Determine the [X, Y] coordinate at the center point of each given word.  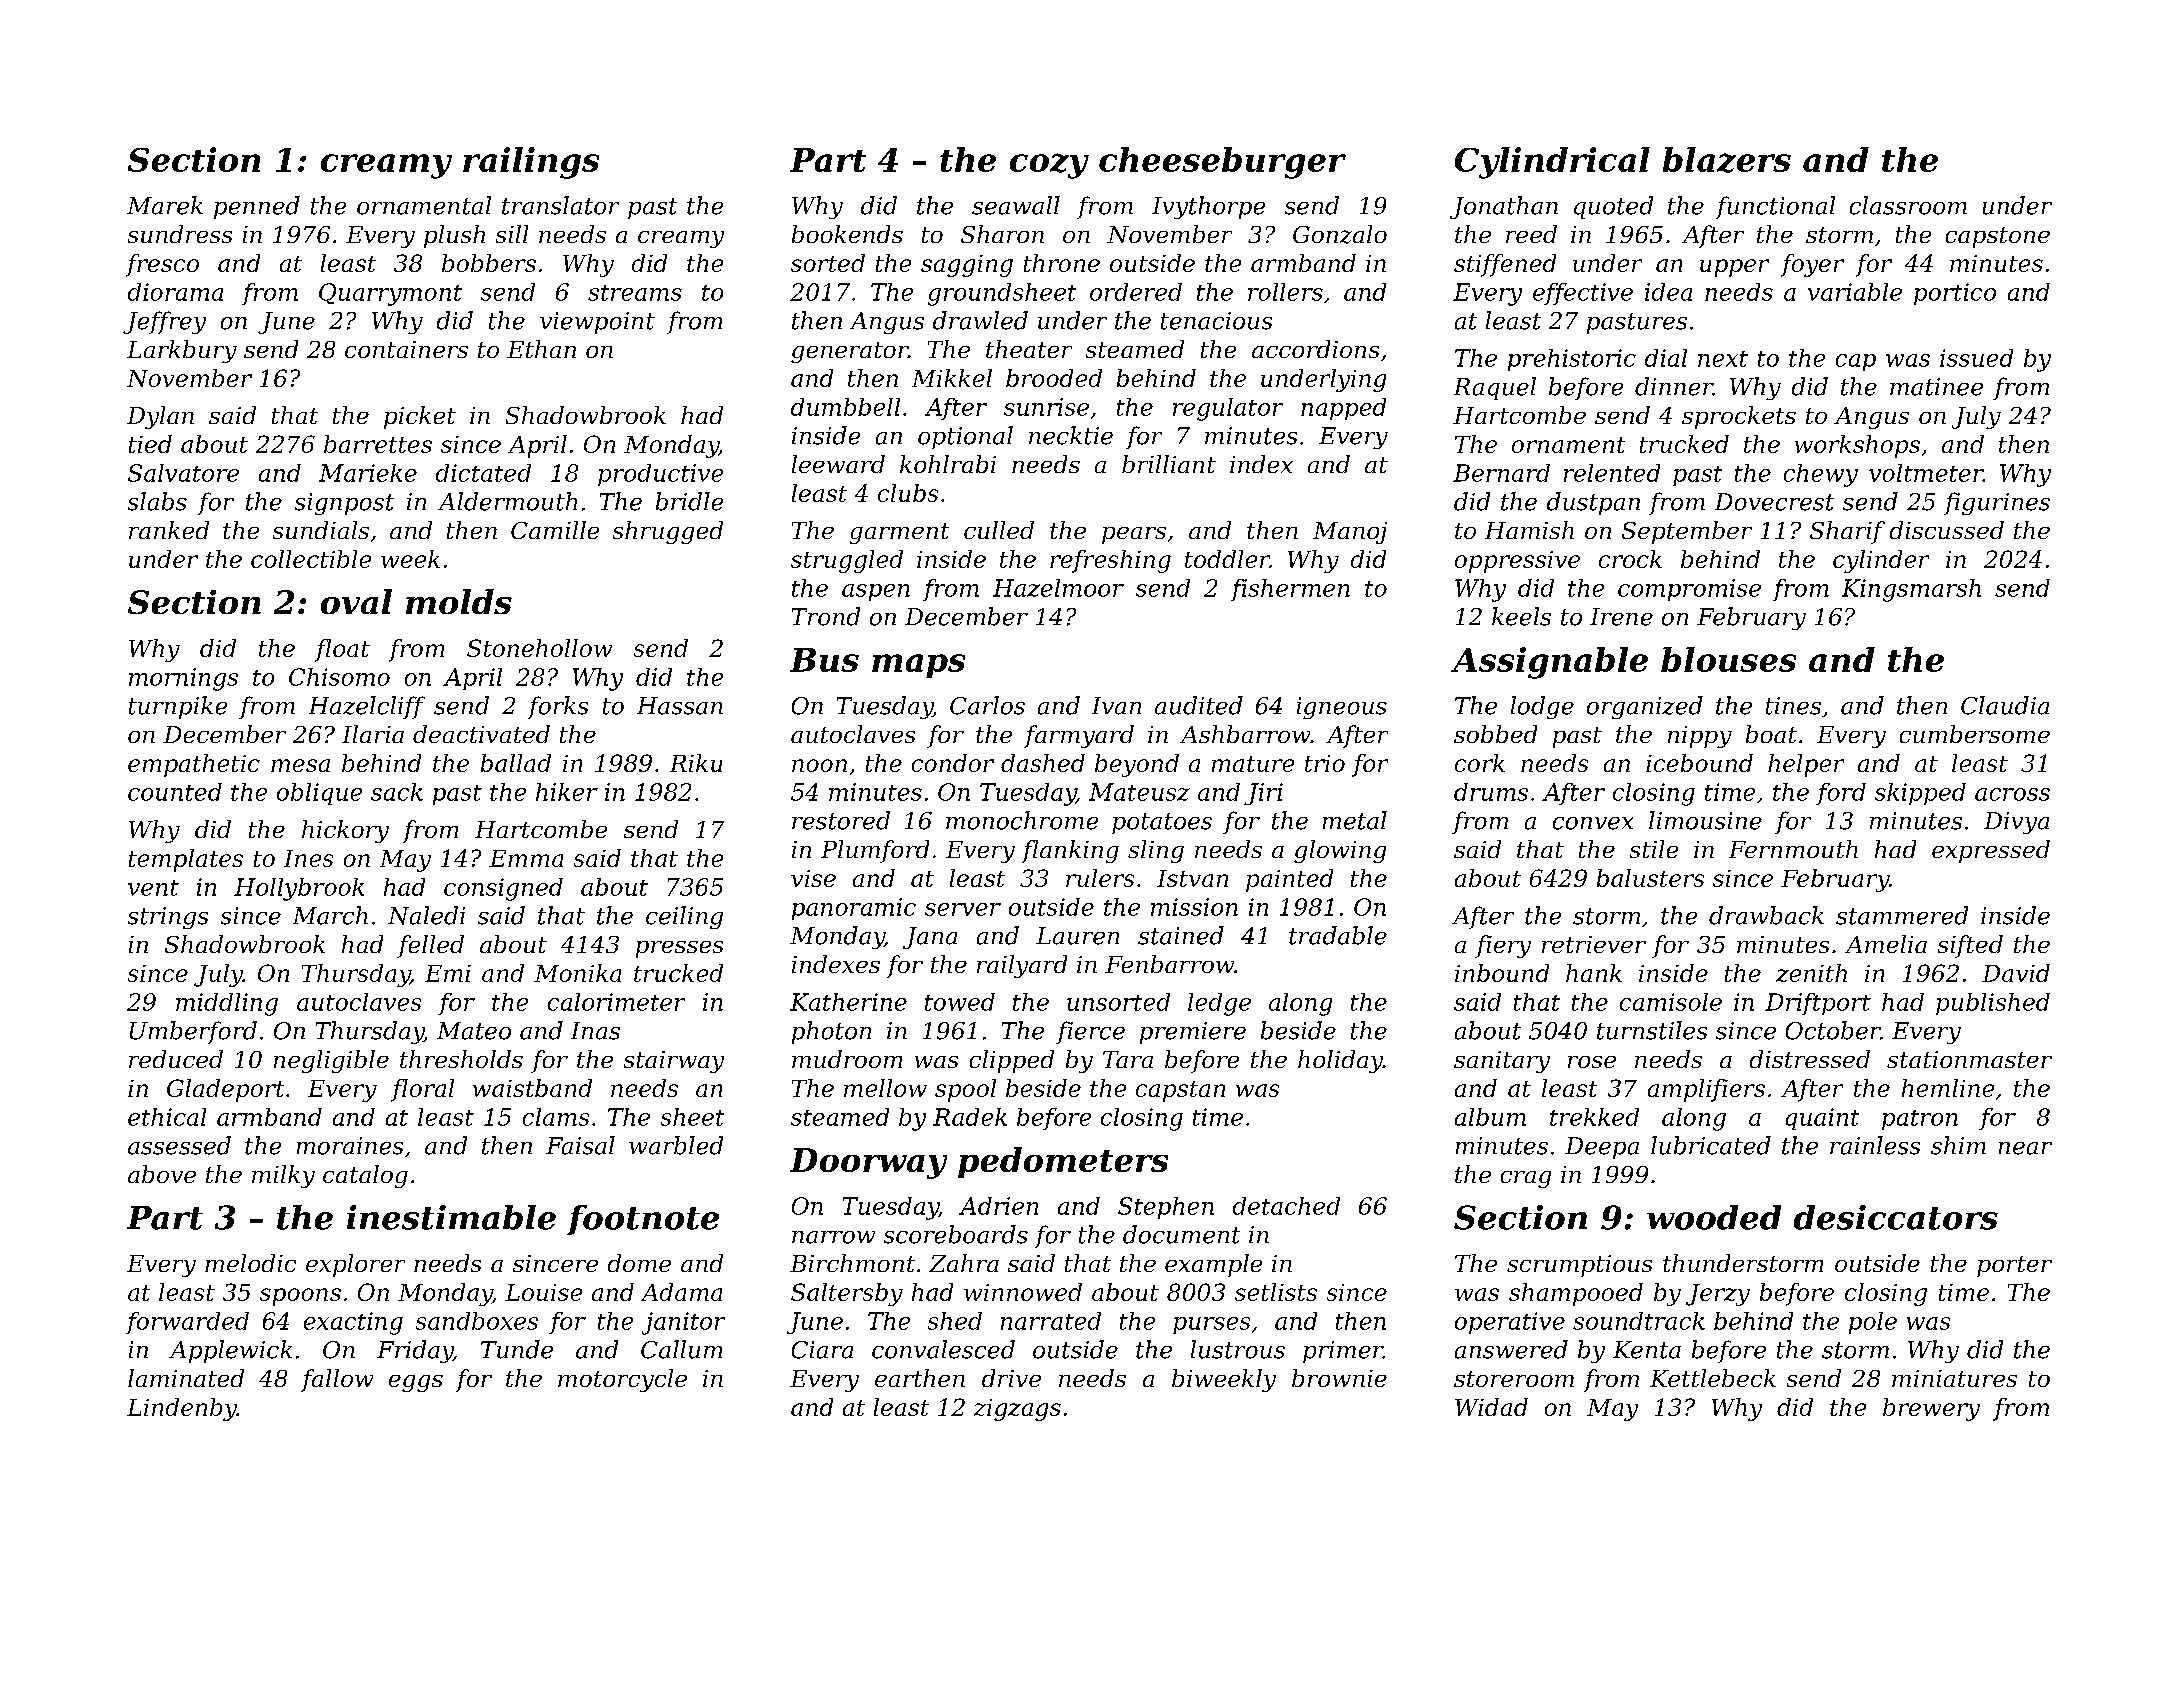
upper [1734, 268]
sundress [180, 234]
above [162, 1174]
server [963, 909]
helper [1806, 765]
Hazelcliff [367, 707]
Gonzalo [1340, 234]
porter [2014, 1266]
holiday [1340, 1061]
